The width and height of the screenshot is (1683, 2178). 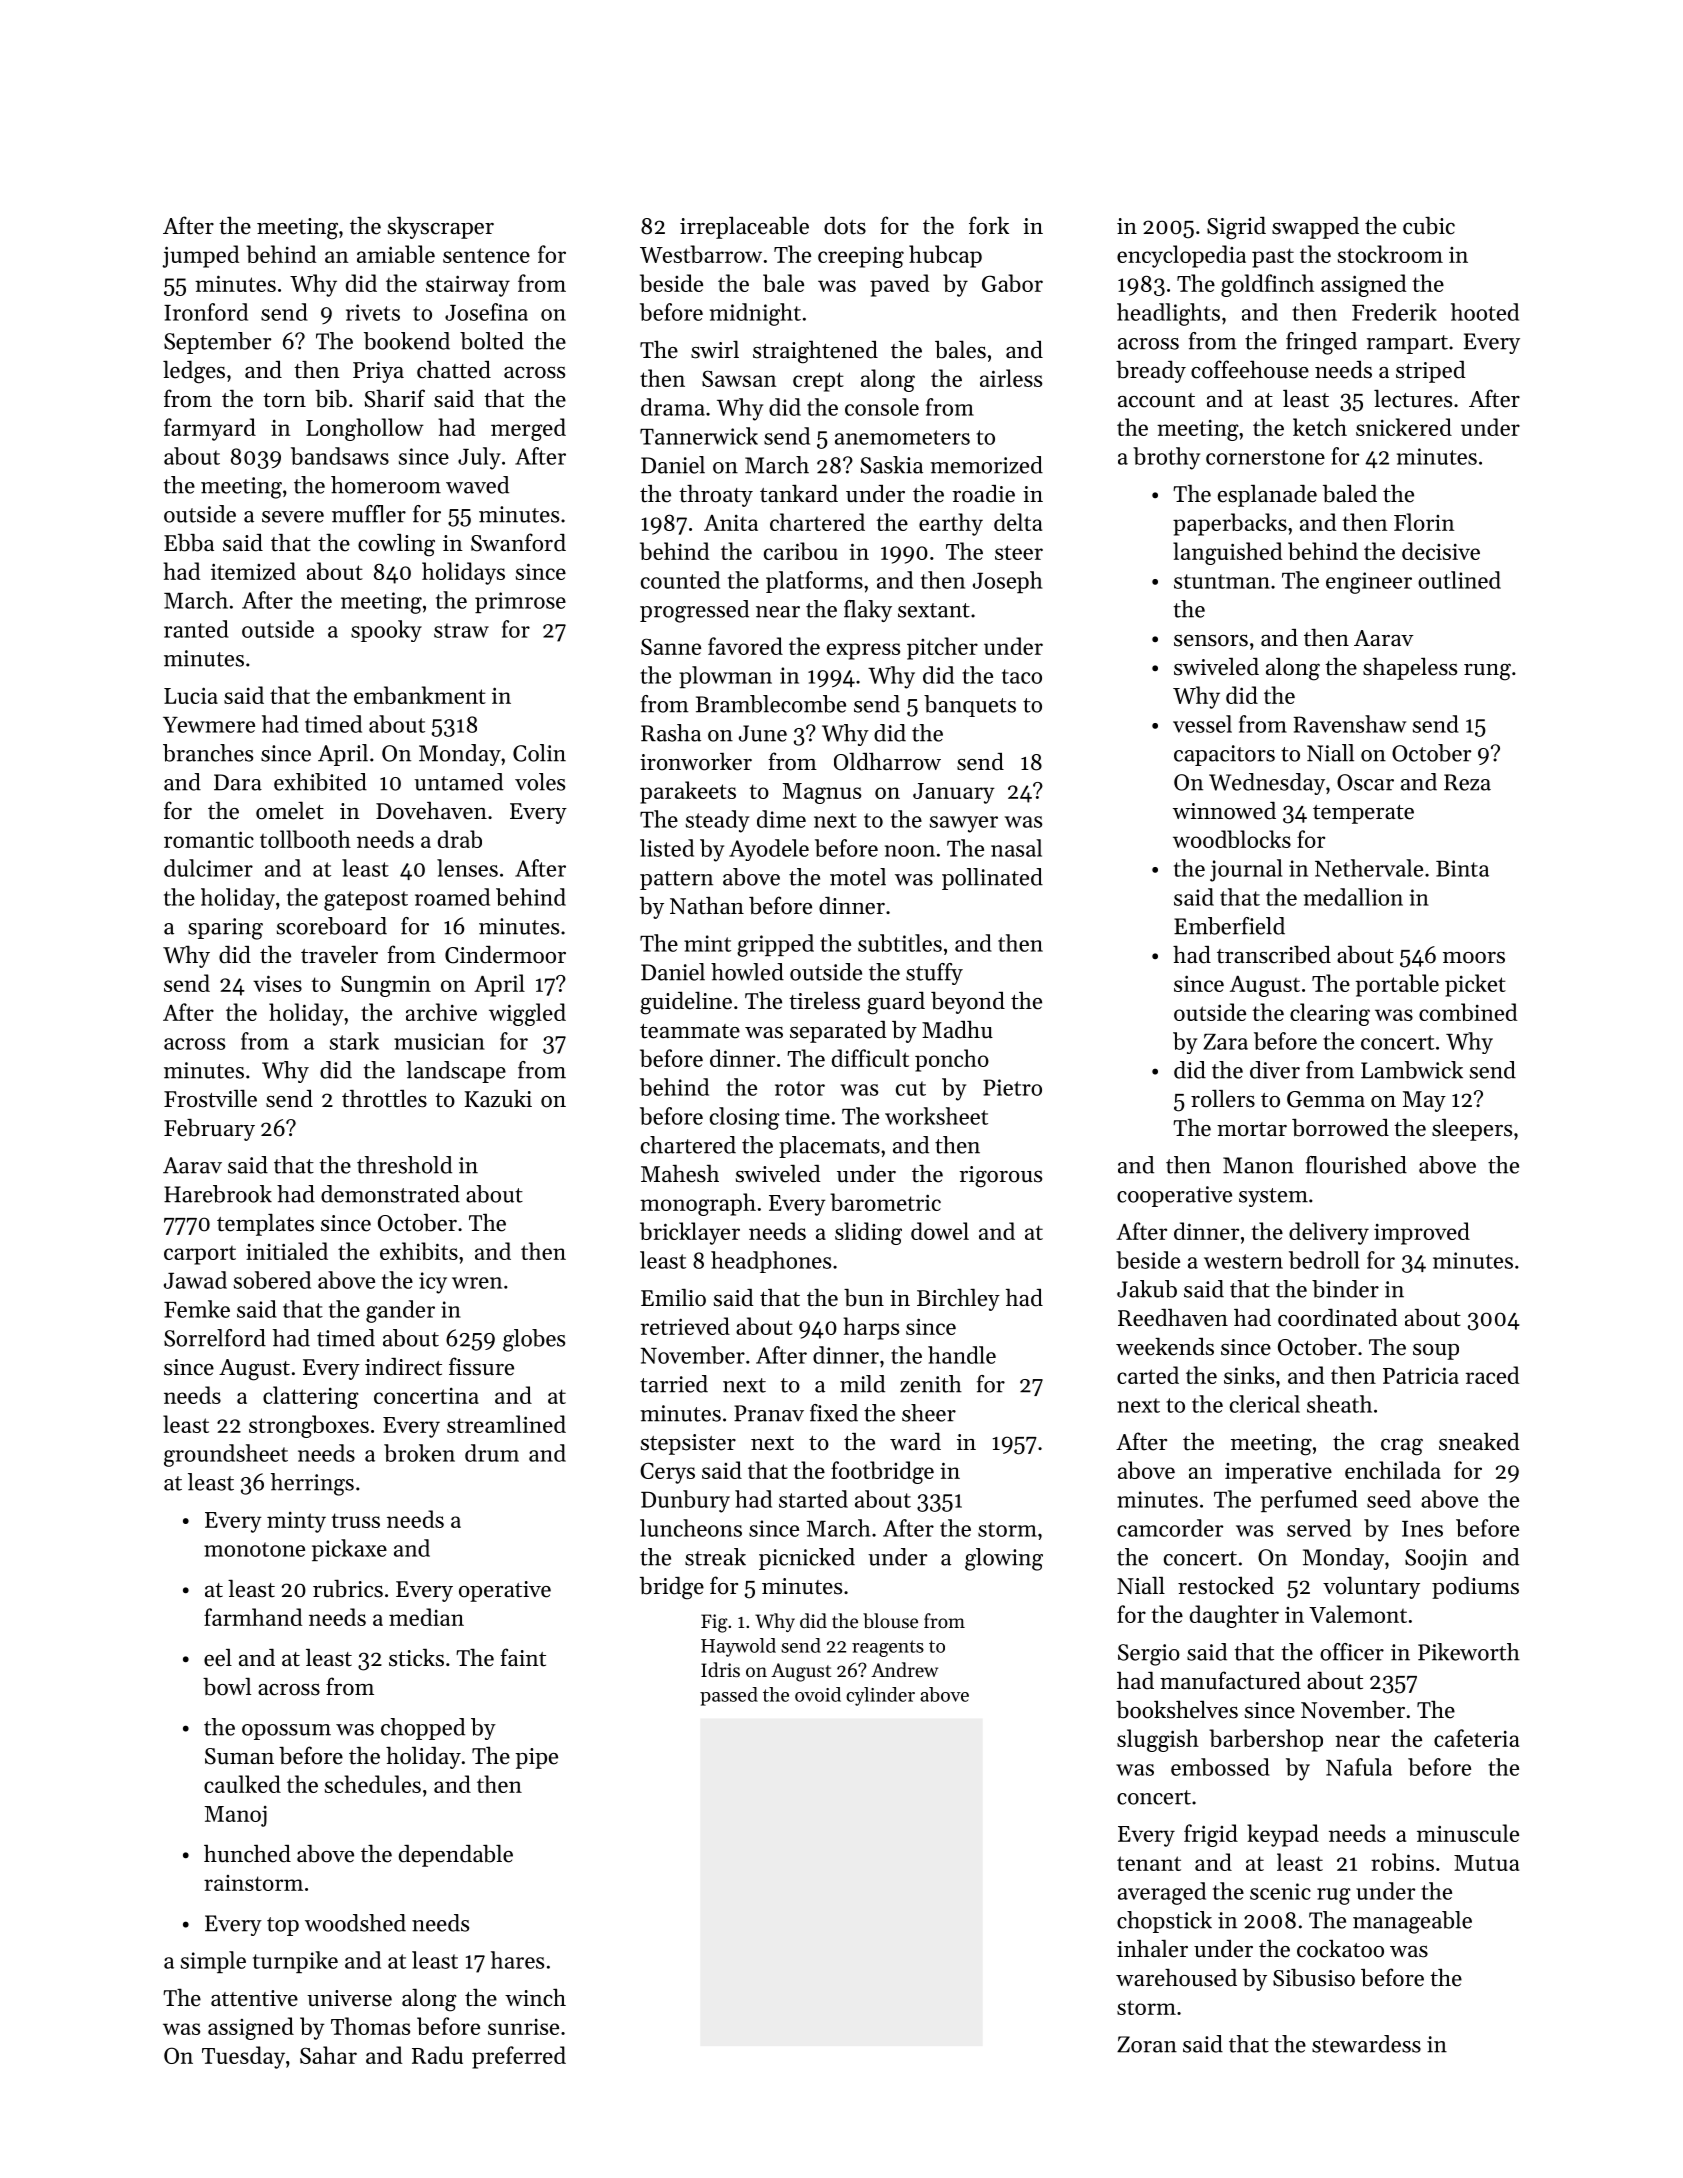 I want to click on eel, so click(x=218, y=1658).
